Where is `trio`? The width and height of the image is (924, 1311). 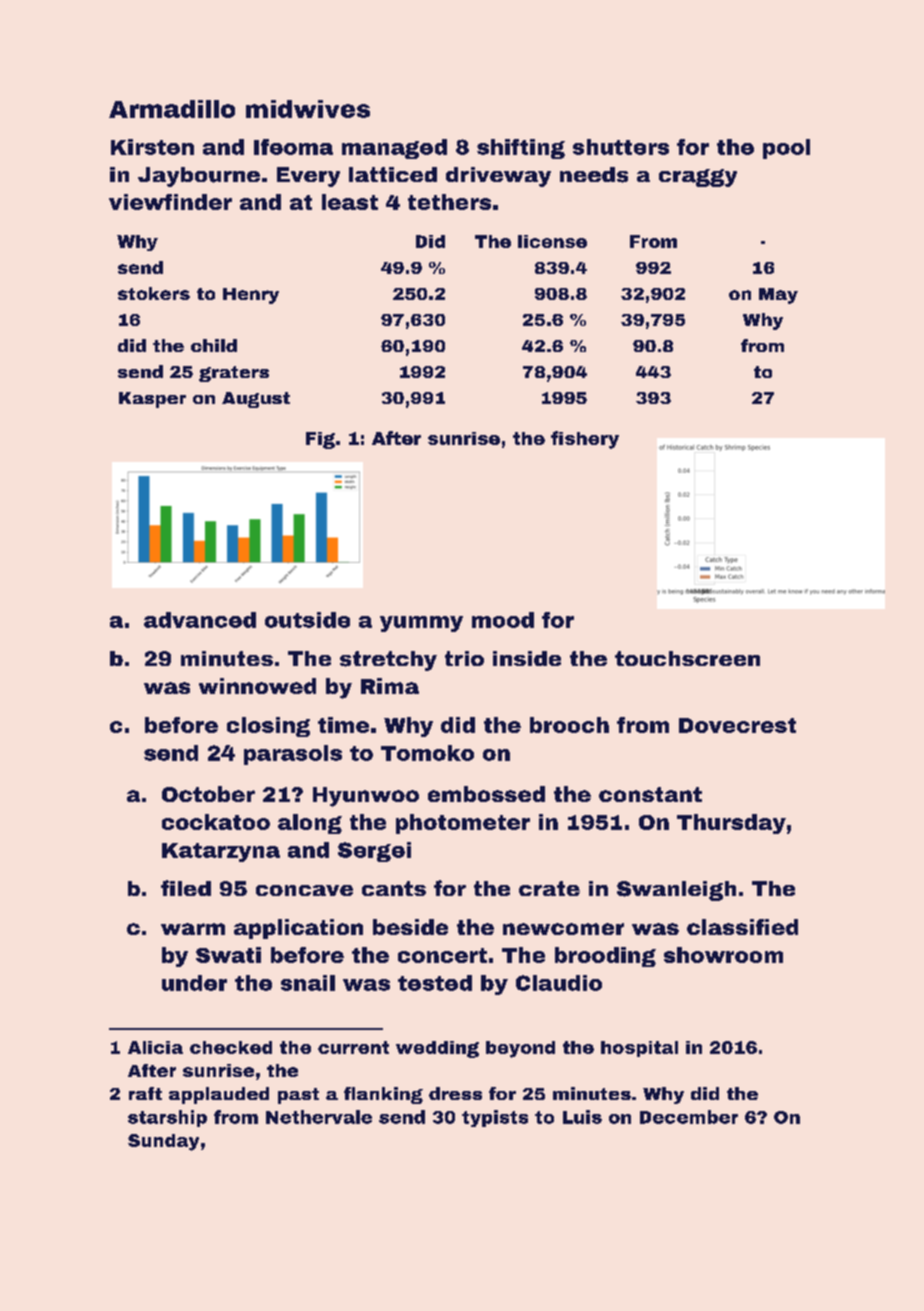 trio is located at coordinates (464, 658).
